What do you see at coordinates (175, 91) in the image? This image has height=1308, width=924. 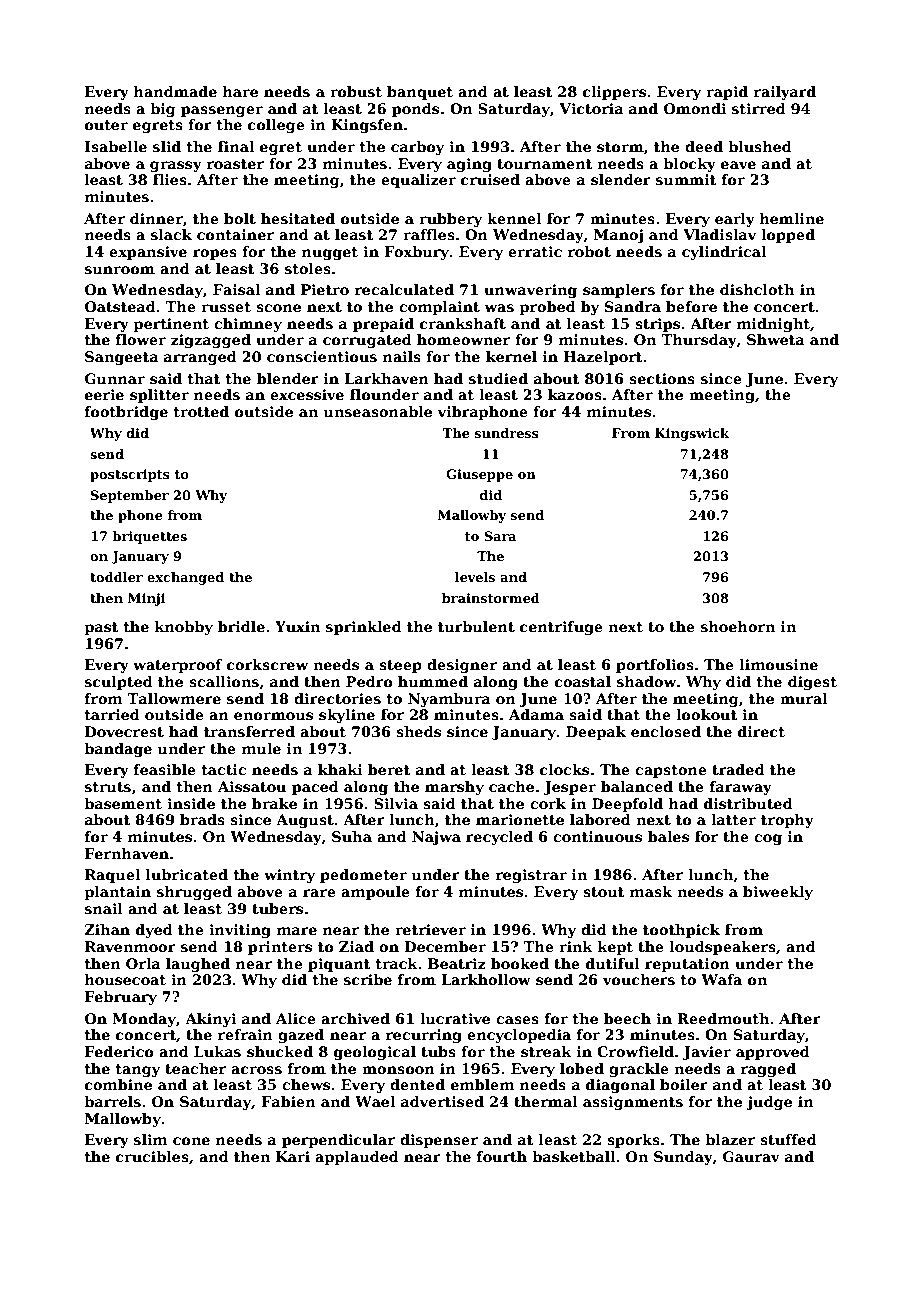 I see `handmade` at bounding box center [175, 91].
